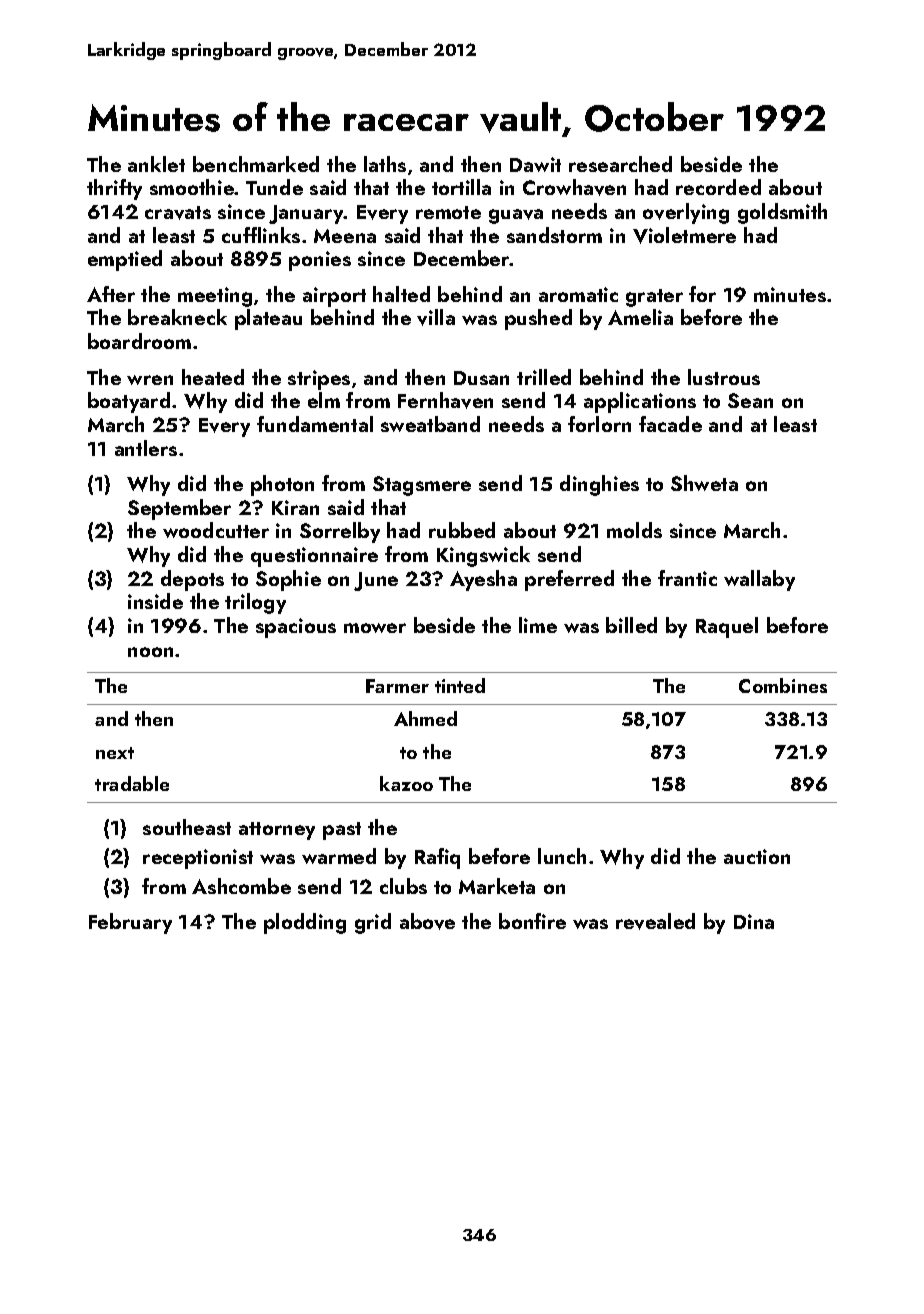  Describe the element at coordinates (516, 216) in the screenshot. I see `guava` at that location.
